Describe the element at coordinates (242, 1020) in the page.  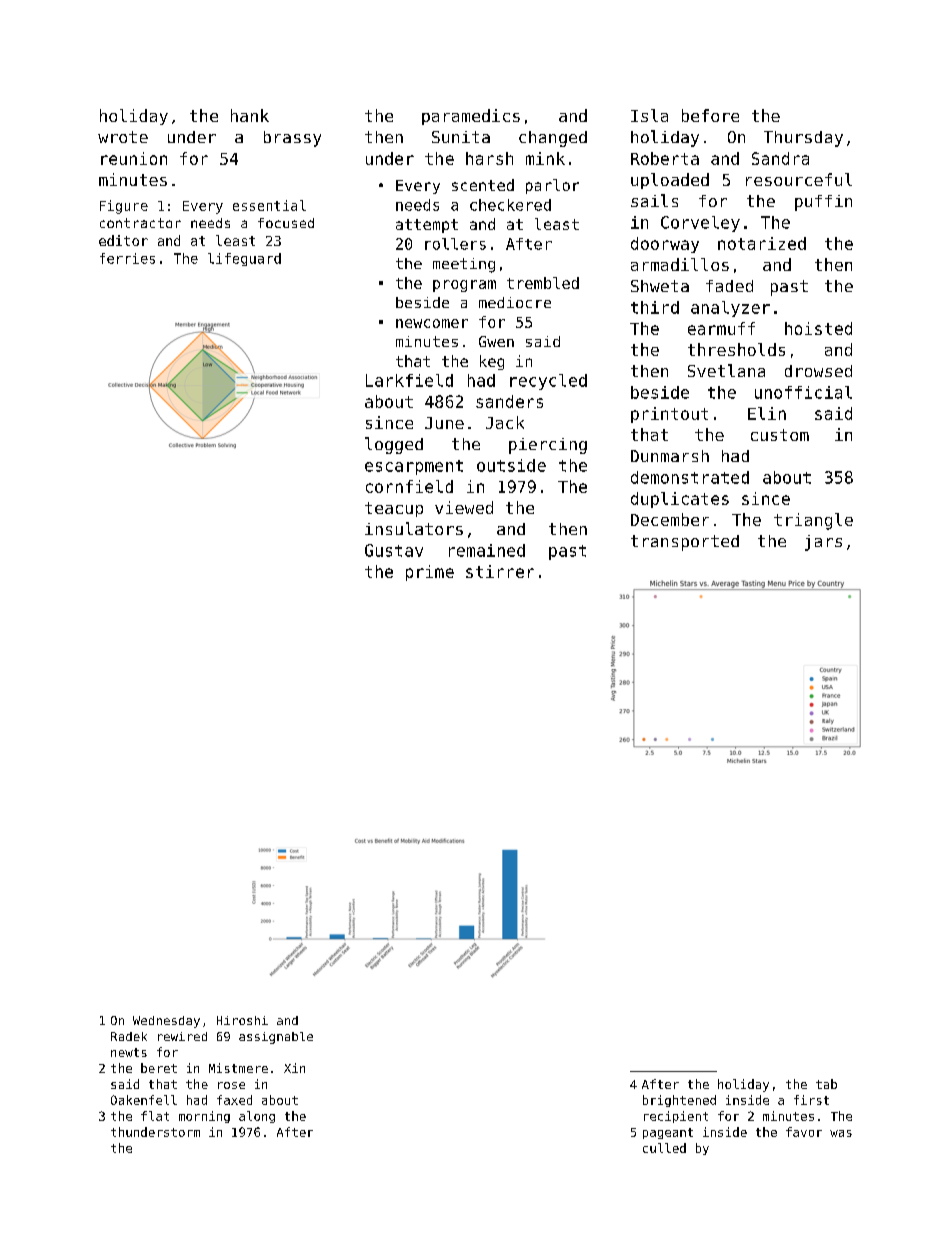
I see `Hiroshi` at that location.
